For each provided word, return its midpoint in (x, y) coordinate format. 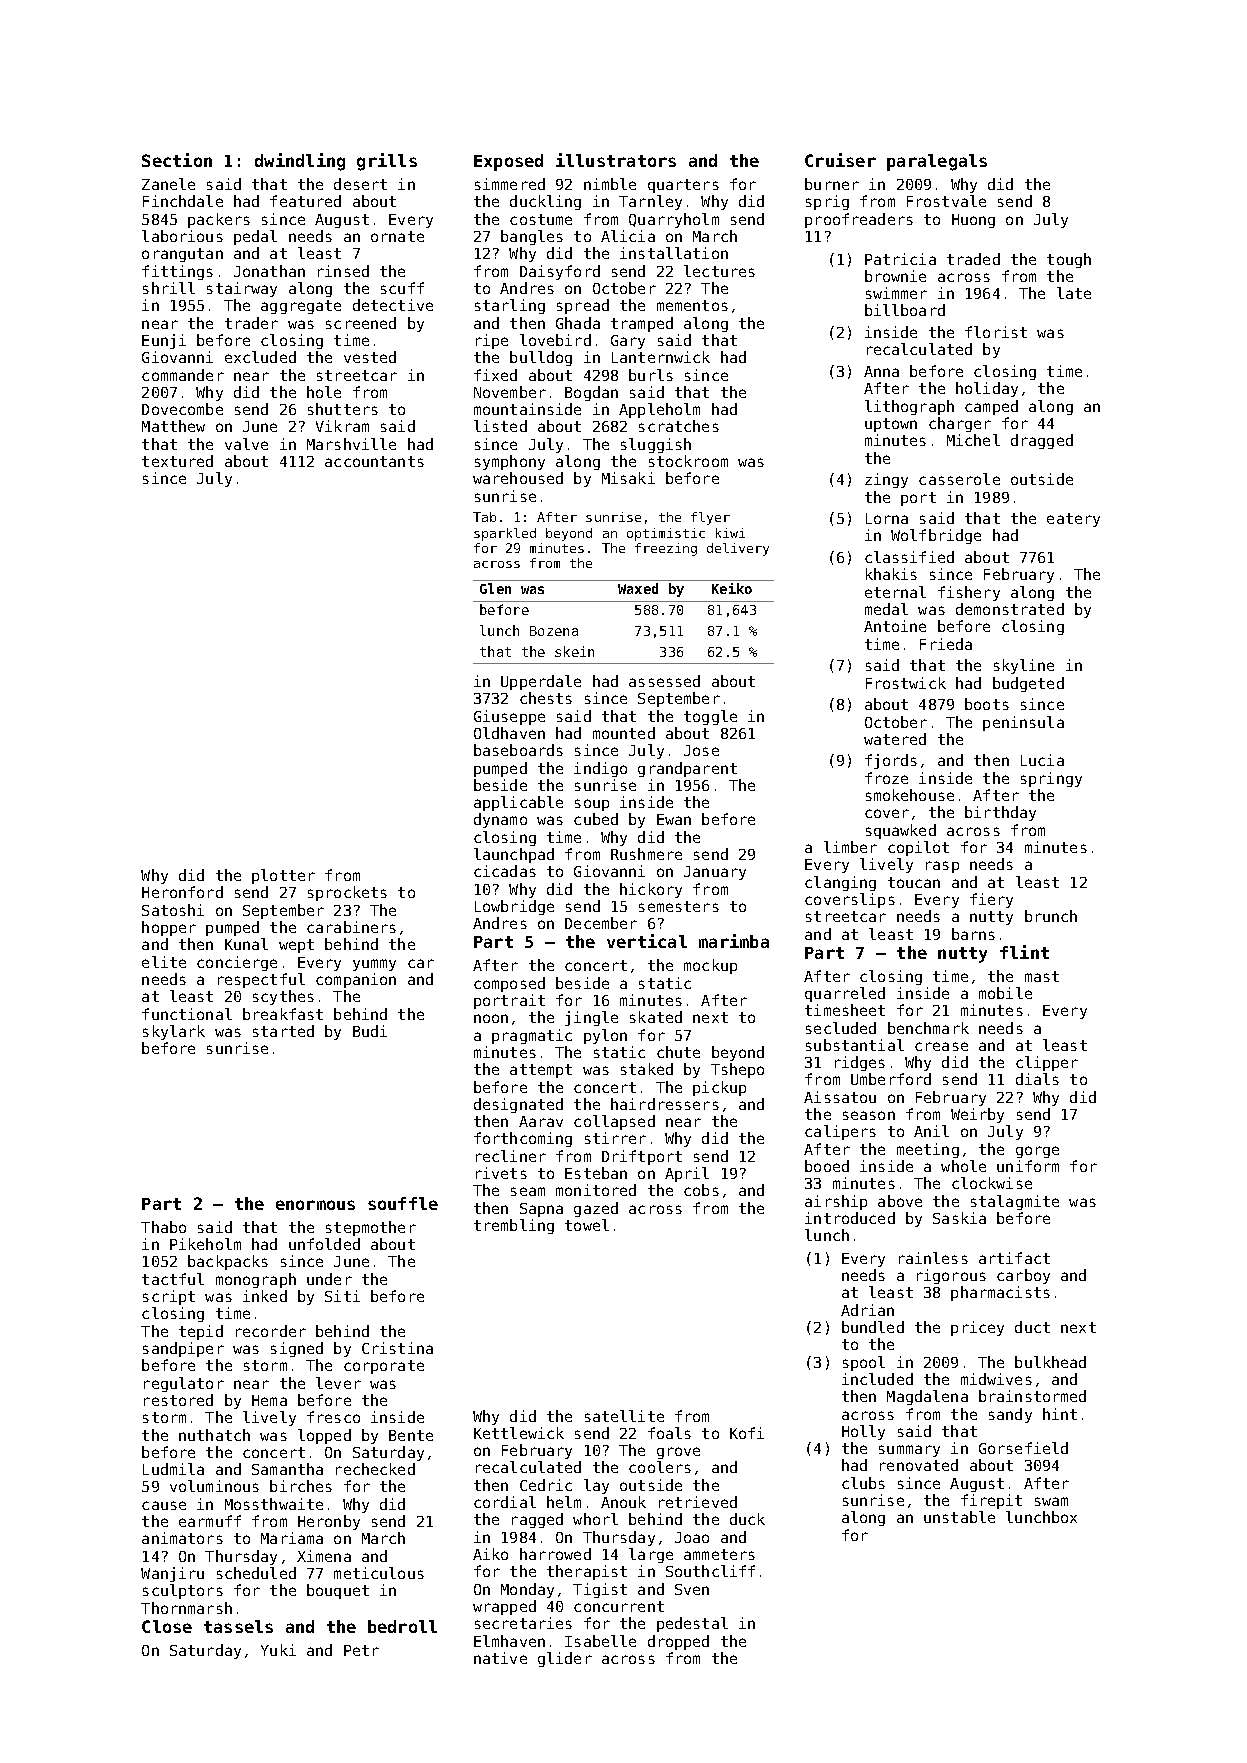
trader (251, 323)
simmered (510, 184)
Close (167, 1626)
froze (886, 778)
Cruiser (840, 160)
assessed (664, 681)
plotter (283, 876)
